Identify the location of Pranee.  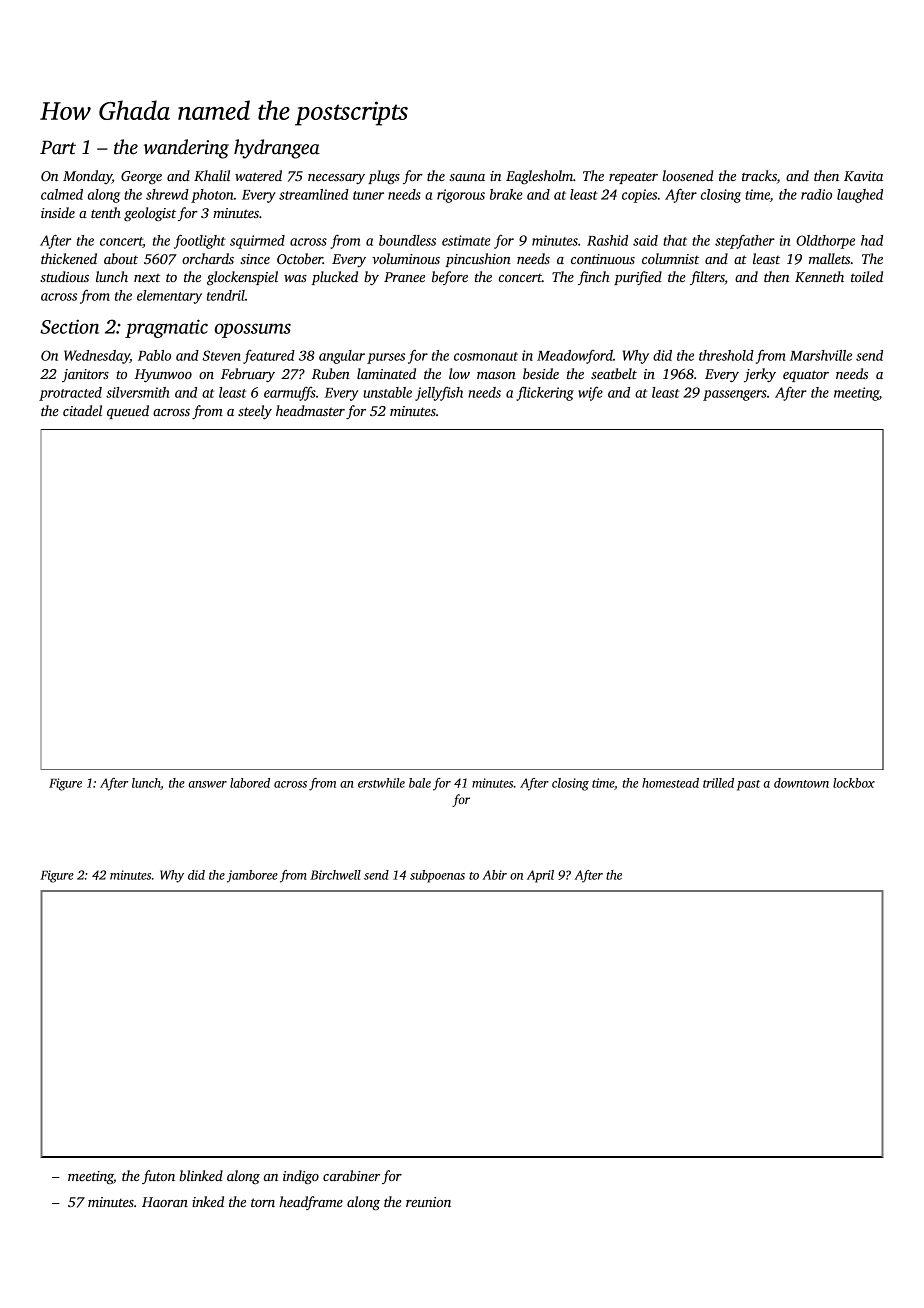
(404, 277).
